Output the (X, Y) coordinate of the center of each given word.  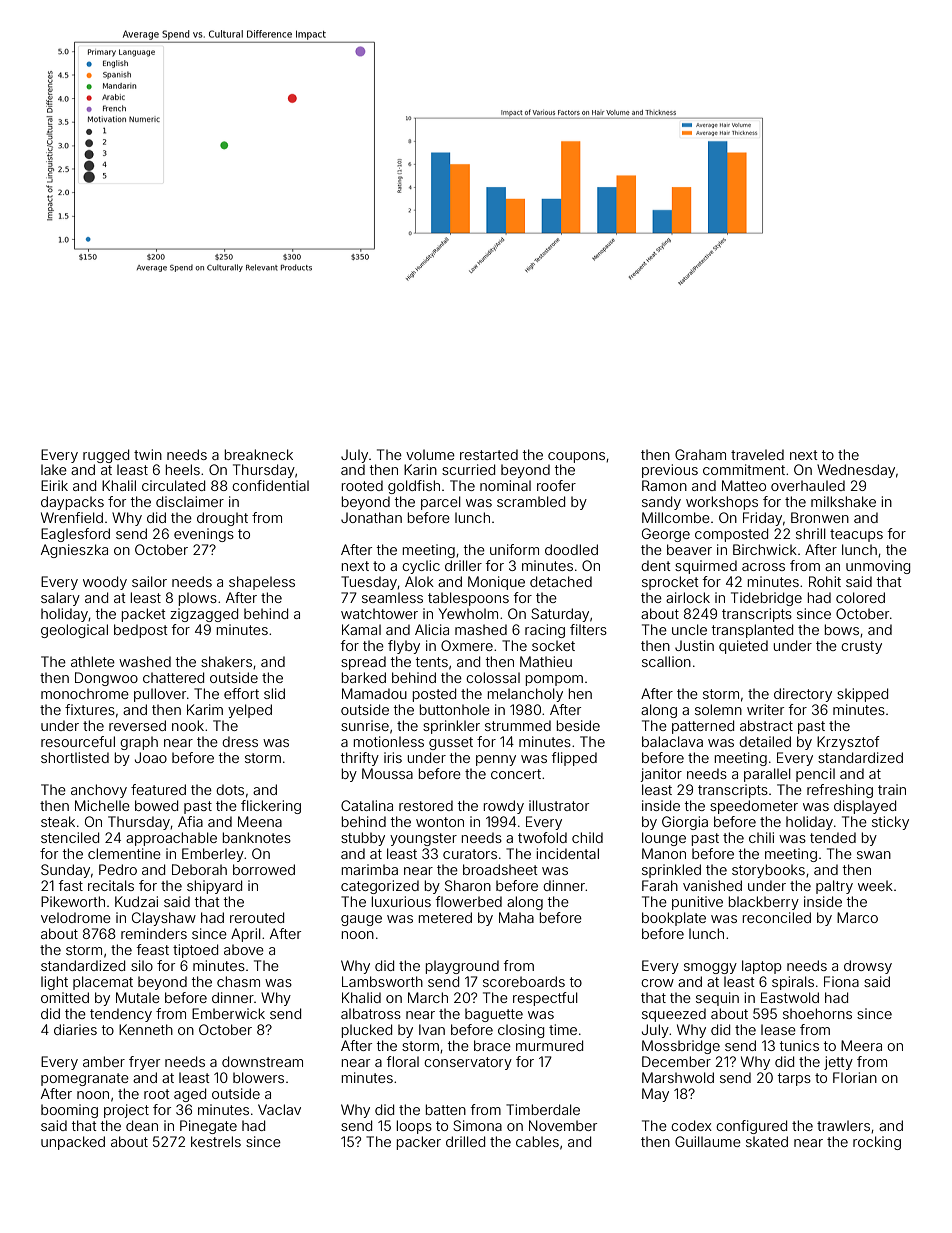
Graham (700, 454)
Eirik (54, 485)
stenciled (70, 837)
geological (74, 631)
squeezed (674, 1015)
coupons (576, 457)
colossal (493, 677)
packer (419, 1143)
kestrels (216, 1141)
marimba (370, 869)
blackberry (764, 903)
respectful (545, 999)
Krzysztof (848, 743)
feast (153, 949)
